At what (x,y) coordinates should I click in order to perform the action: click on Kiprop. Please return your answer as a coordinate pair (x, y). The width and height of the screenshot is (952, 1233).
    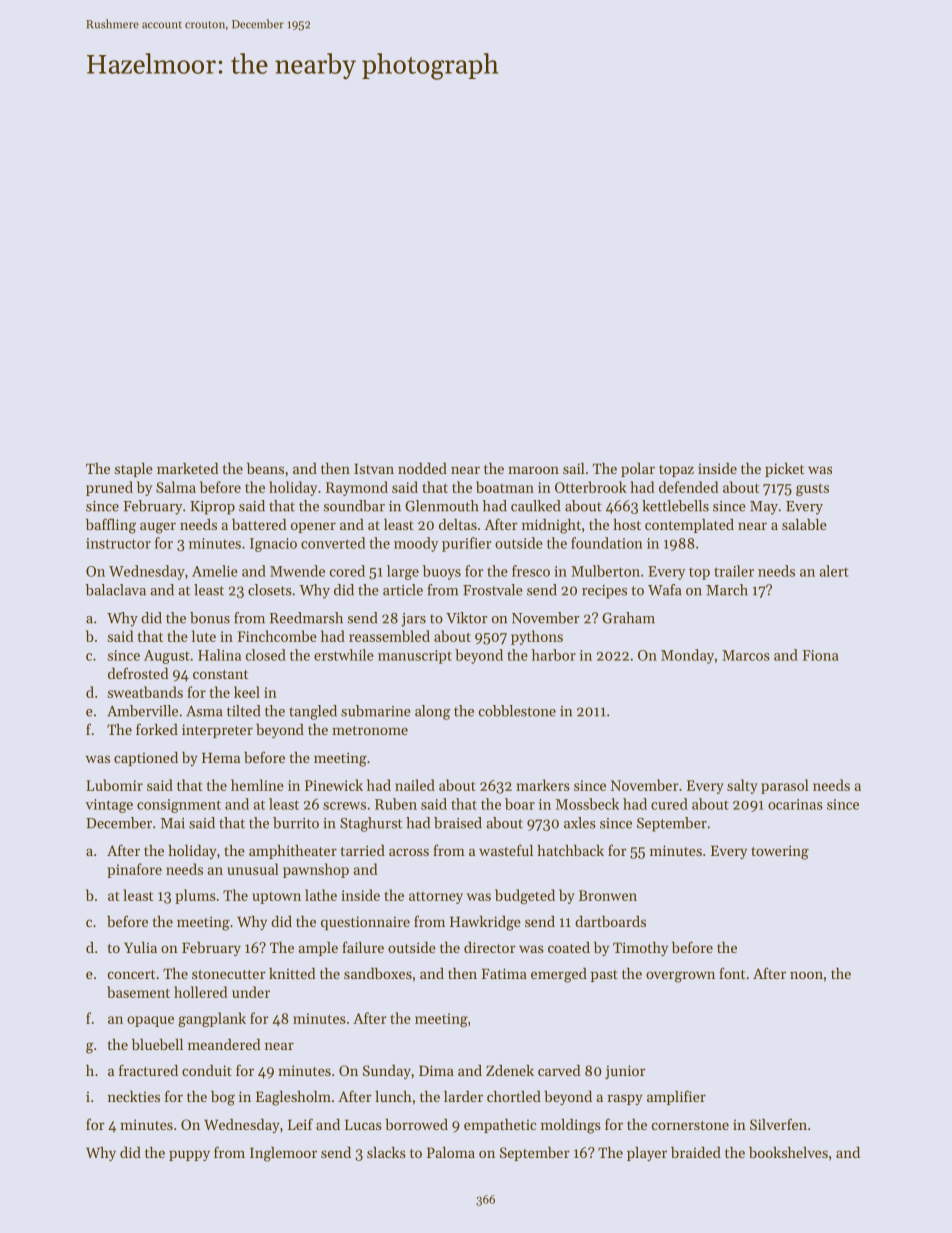
    Looking at the image, I should click on (212, 508).
